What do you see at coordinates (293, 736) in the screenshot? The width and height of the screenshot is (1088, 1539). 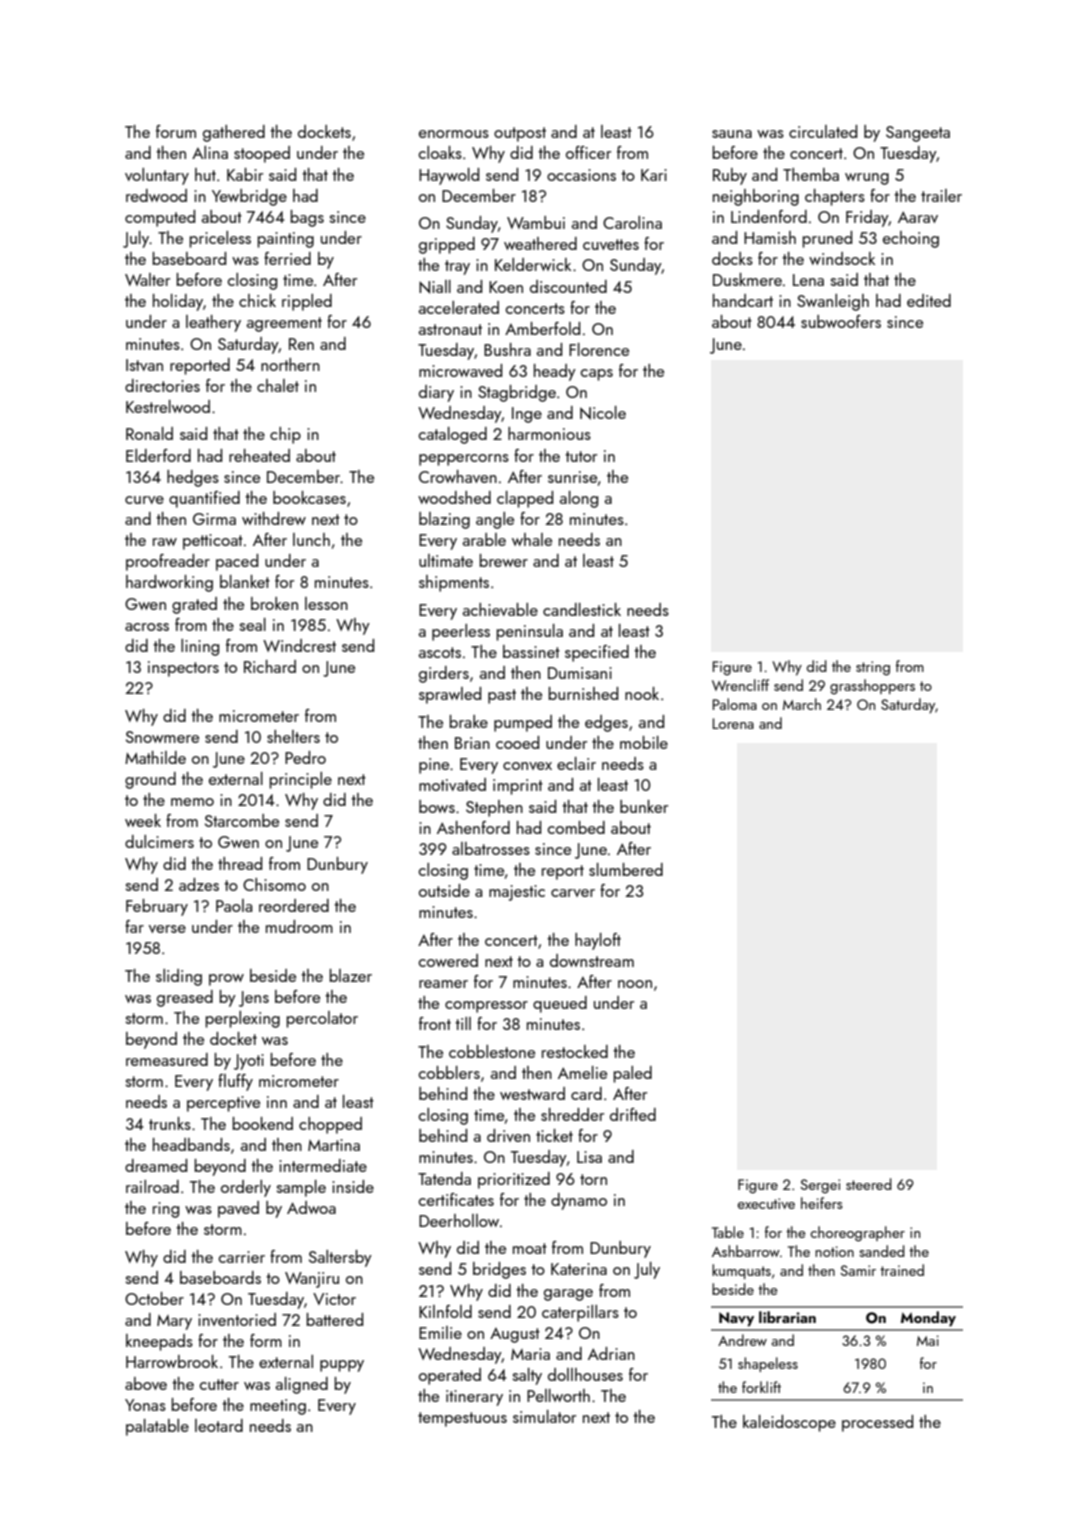 I see `shelters` at bounding box center [293, 736].
